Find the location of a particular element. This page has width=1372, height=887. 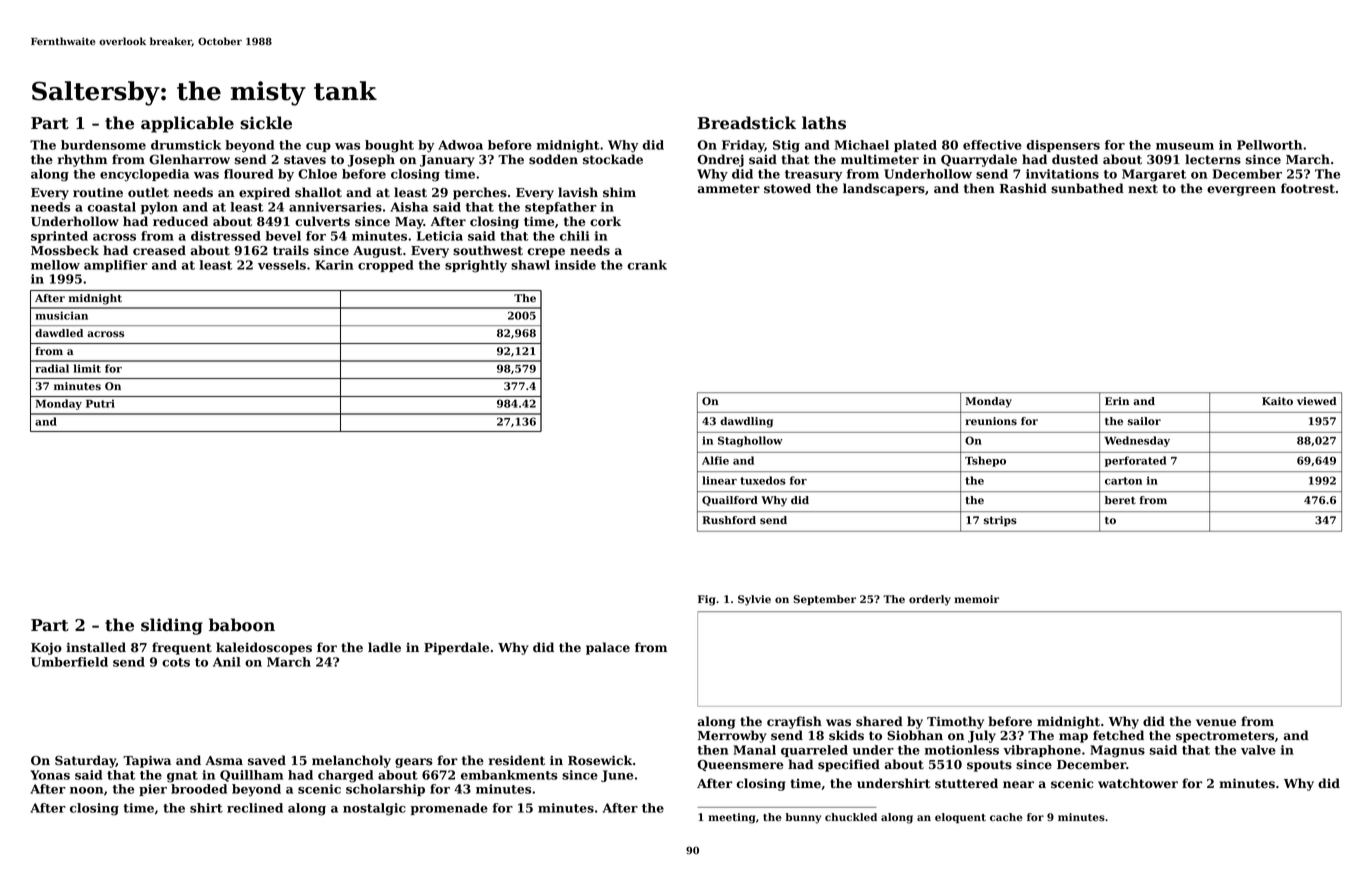

viewed is located at coordinates (1316, 401).
